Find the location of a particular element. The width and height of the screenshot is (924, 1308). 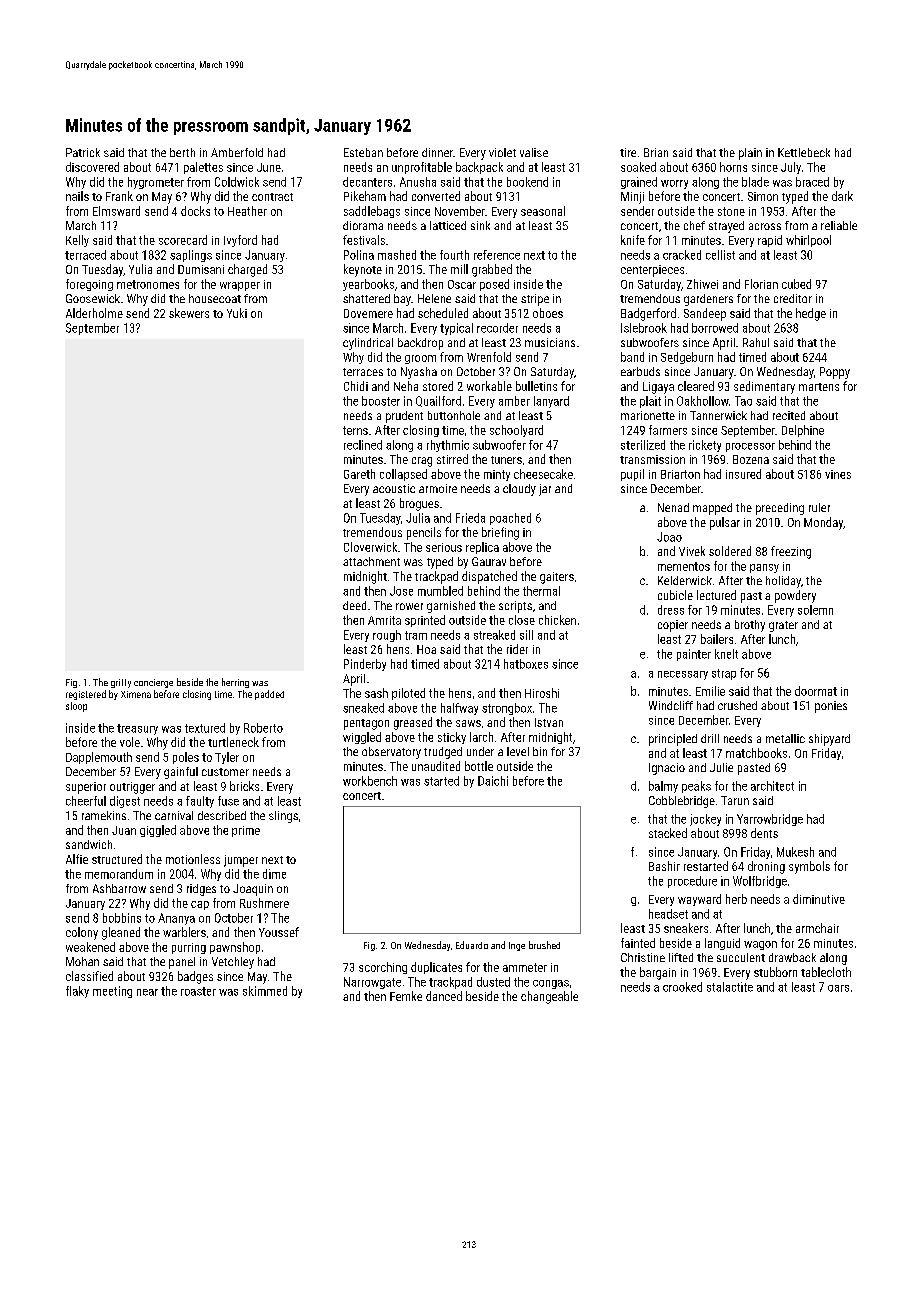

Patrick is located at coordinates (83, 152).
